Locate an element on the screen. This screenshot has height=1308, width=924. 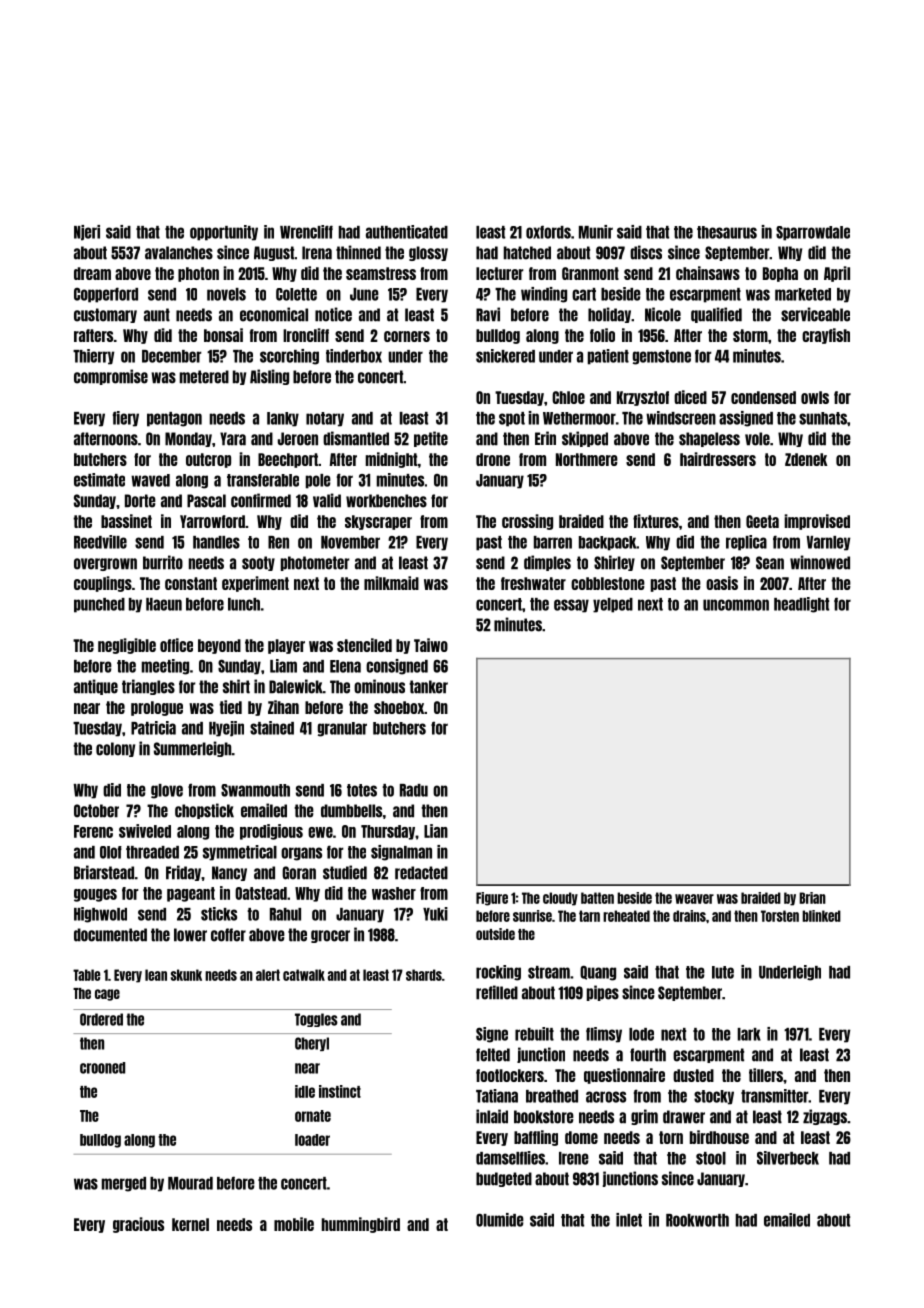
Krzysztof is located at coordinates (643, 398).
